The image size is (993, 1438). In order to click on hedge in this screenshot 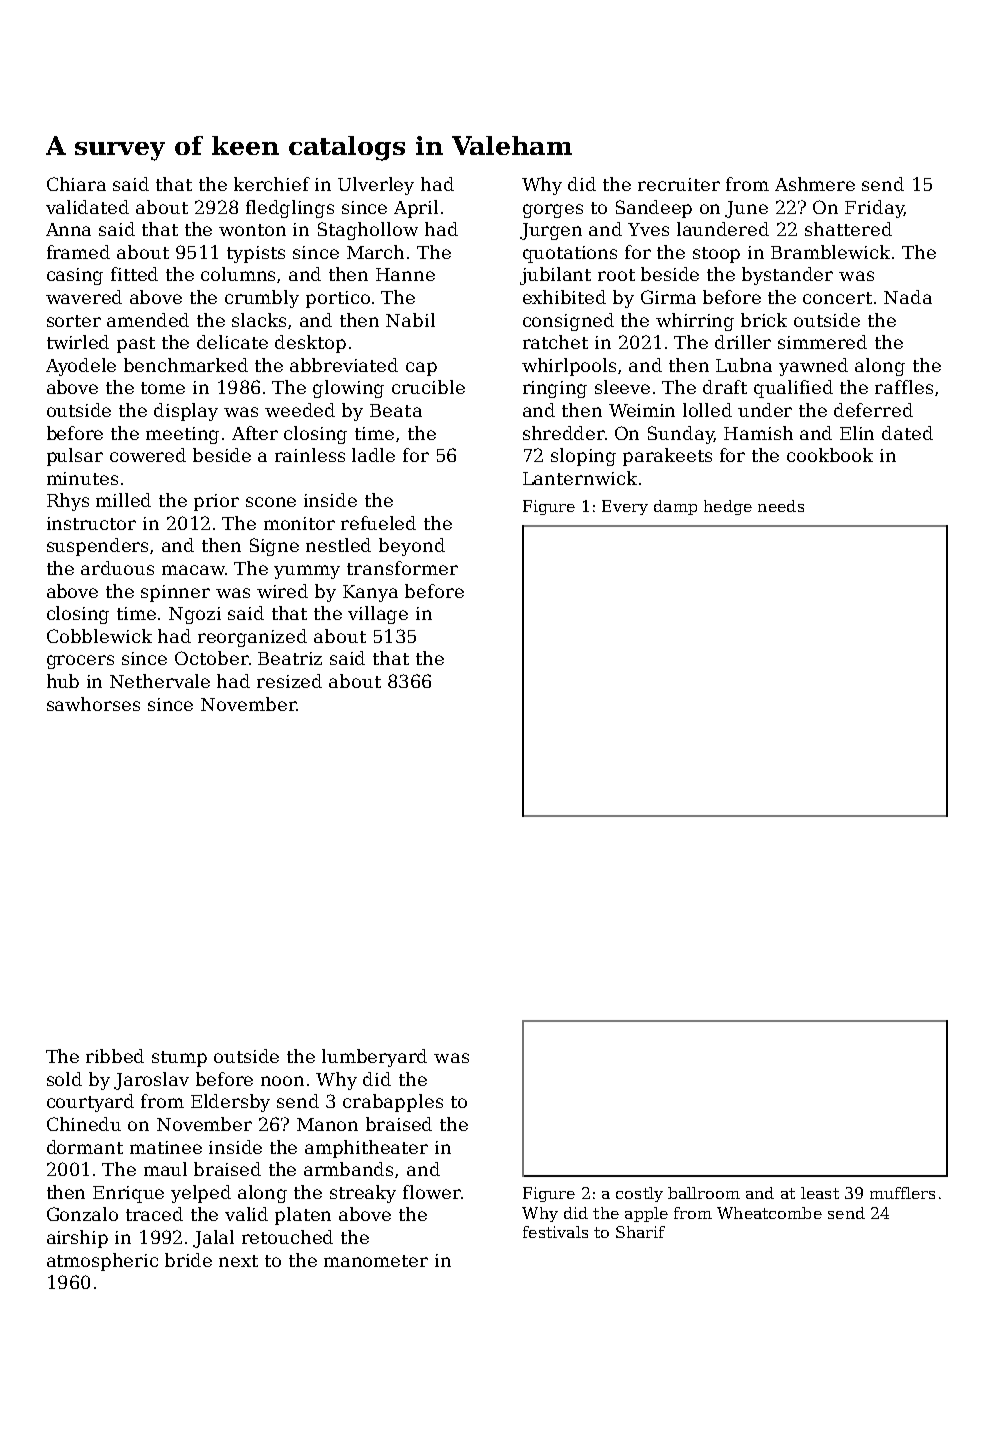, I will do `click(728, 507)`.
